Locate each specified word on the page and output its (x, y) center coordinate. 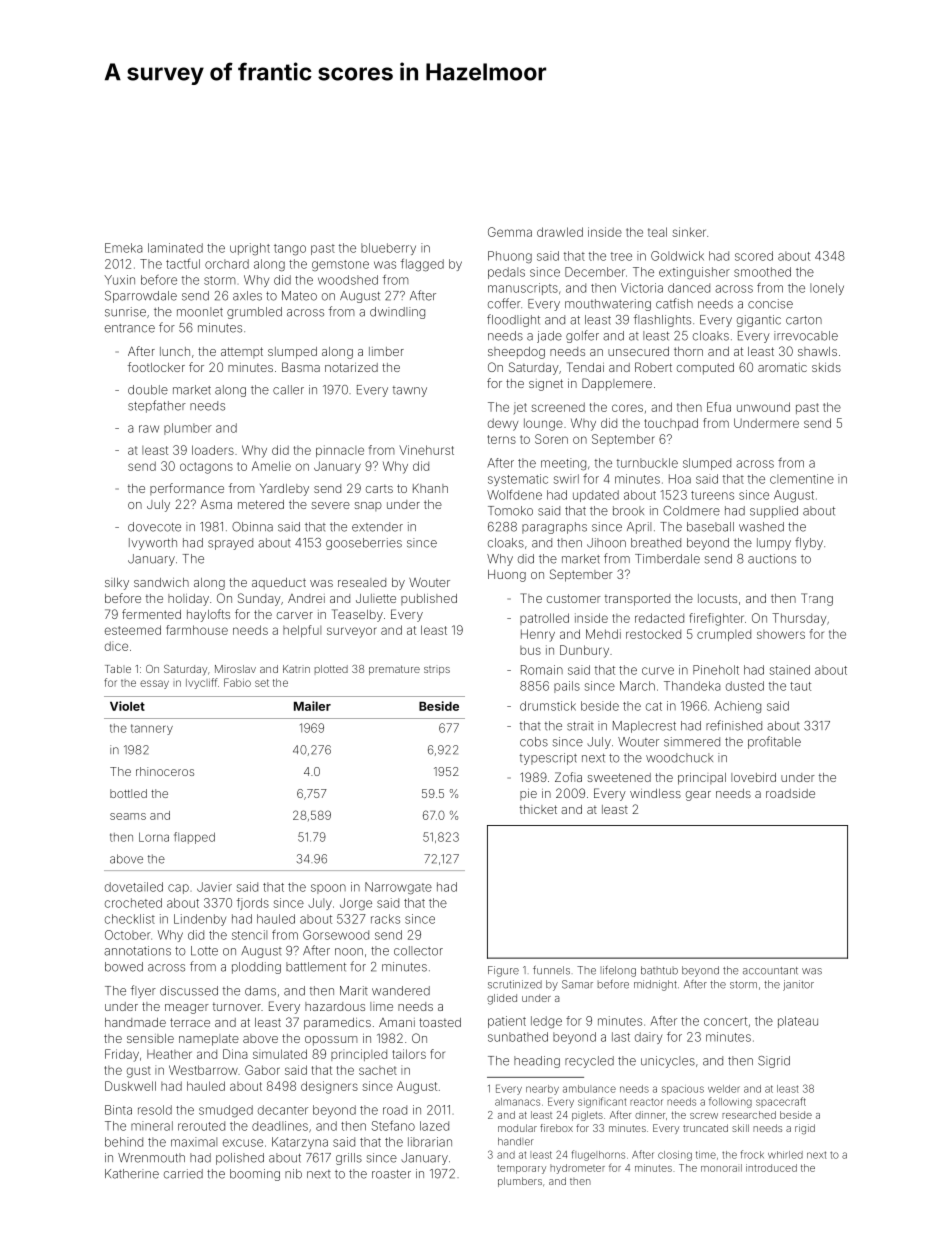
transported (637, 600)
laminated (175, 248)
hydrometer (577, 1169)
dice (116, 646)
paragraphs (554, 528)
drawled (560, 232)
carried (183, 1174)
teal (657, 232)
